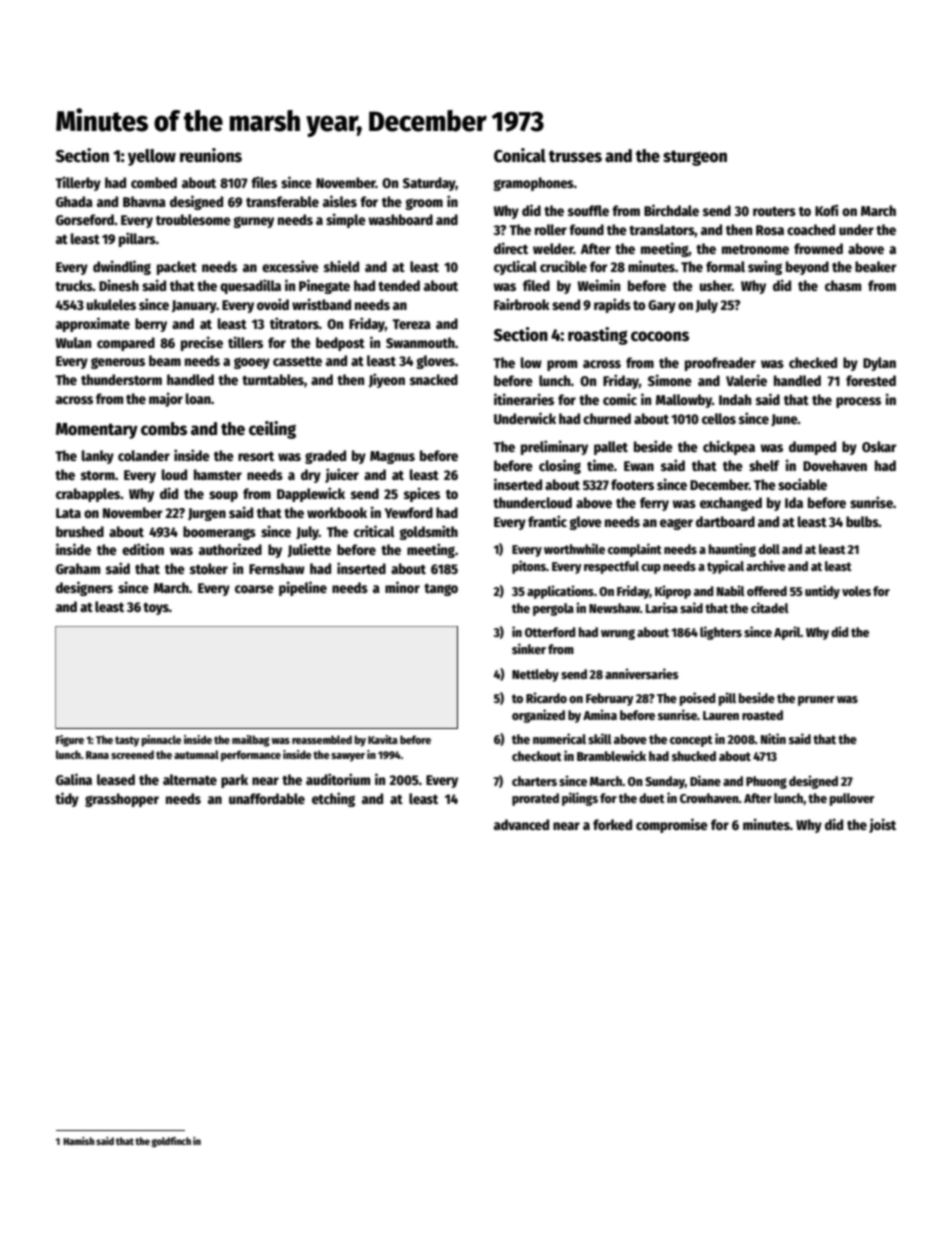 Image resolution: width=952 pixels, height=1233 pixels. I want to click on critical, so click(374, 531).
